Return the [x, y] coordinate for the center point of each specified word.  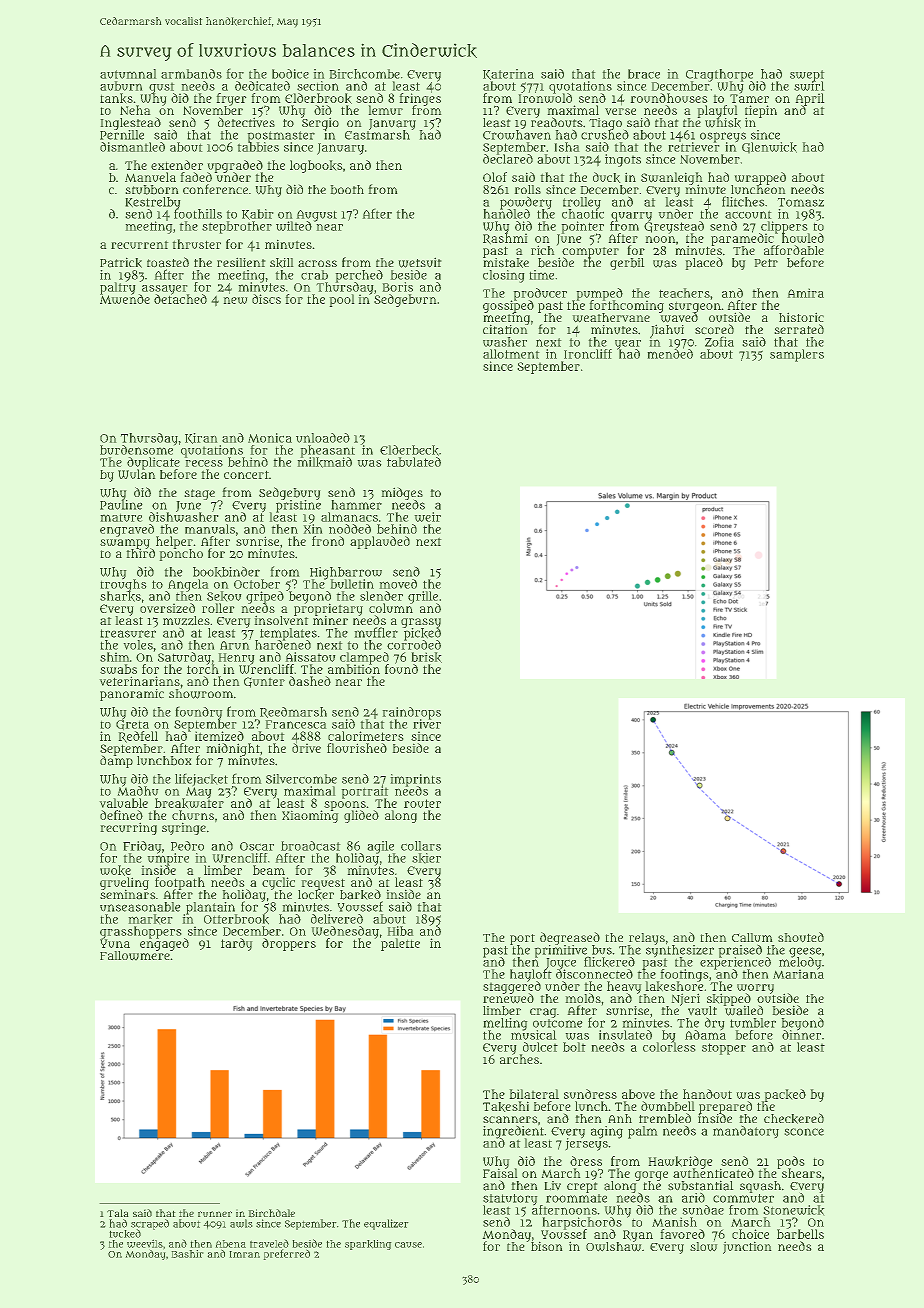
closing [504, 276]
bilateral [534, 1094]
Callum [752, 937]
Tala [118, 1213]
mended [670, 354]
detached [180, 299]
